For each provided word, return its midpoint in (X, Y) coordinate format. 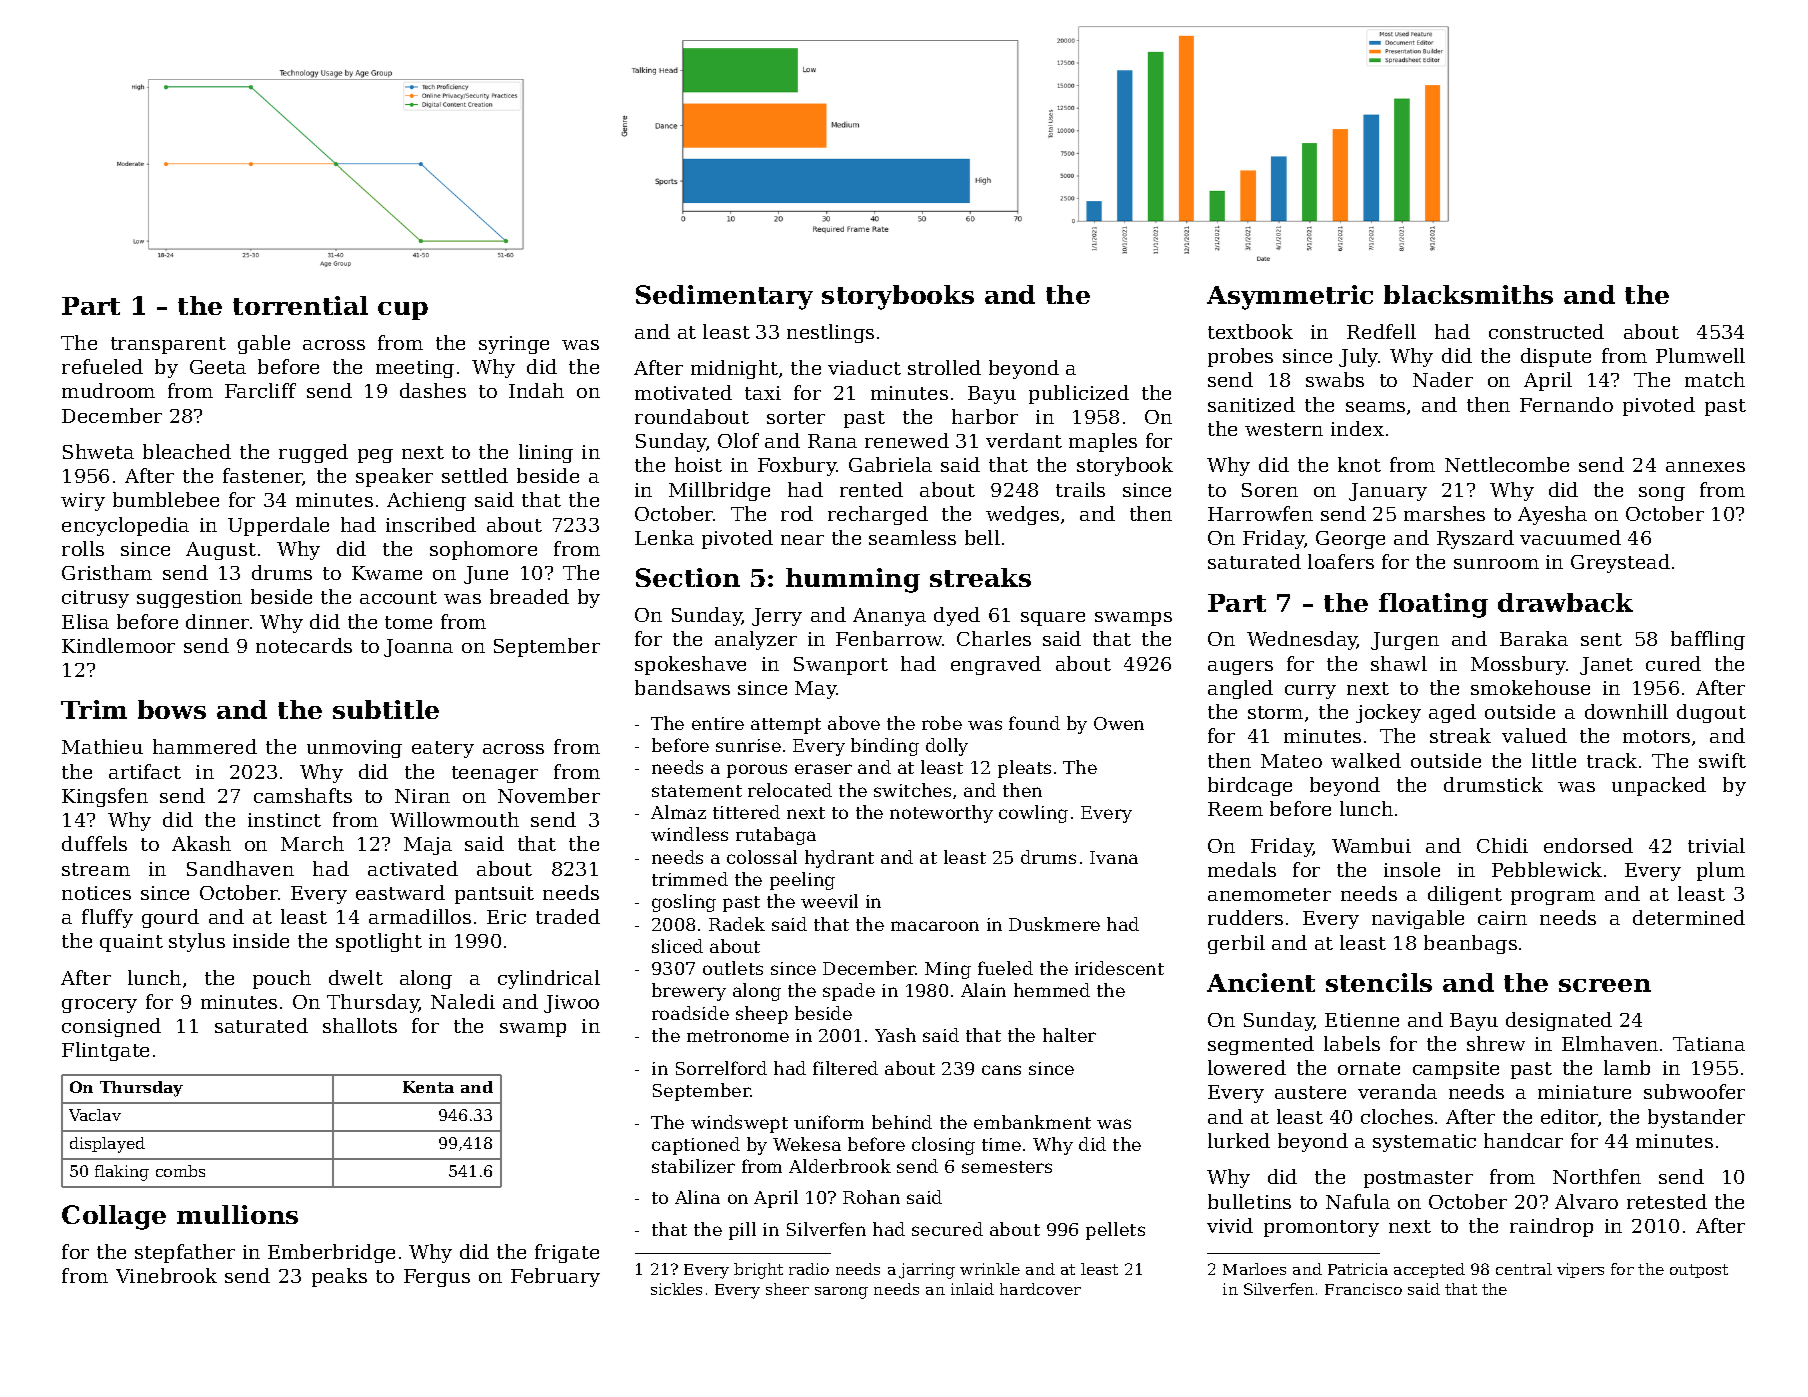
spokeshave (690, 665)
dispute (1556, 357)
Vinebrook (166, 1275)
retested (1667, 1201)
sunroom (1496, 564)
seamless (912, 537)
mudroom (108, 390)
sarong (841, 1293)
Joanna (418, 648)
